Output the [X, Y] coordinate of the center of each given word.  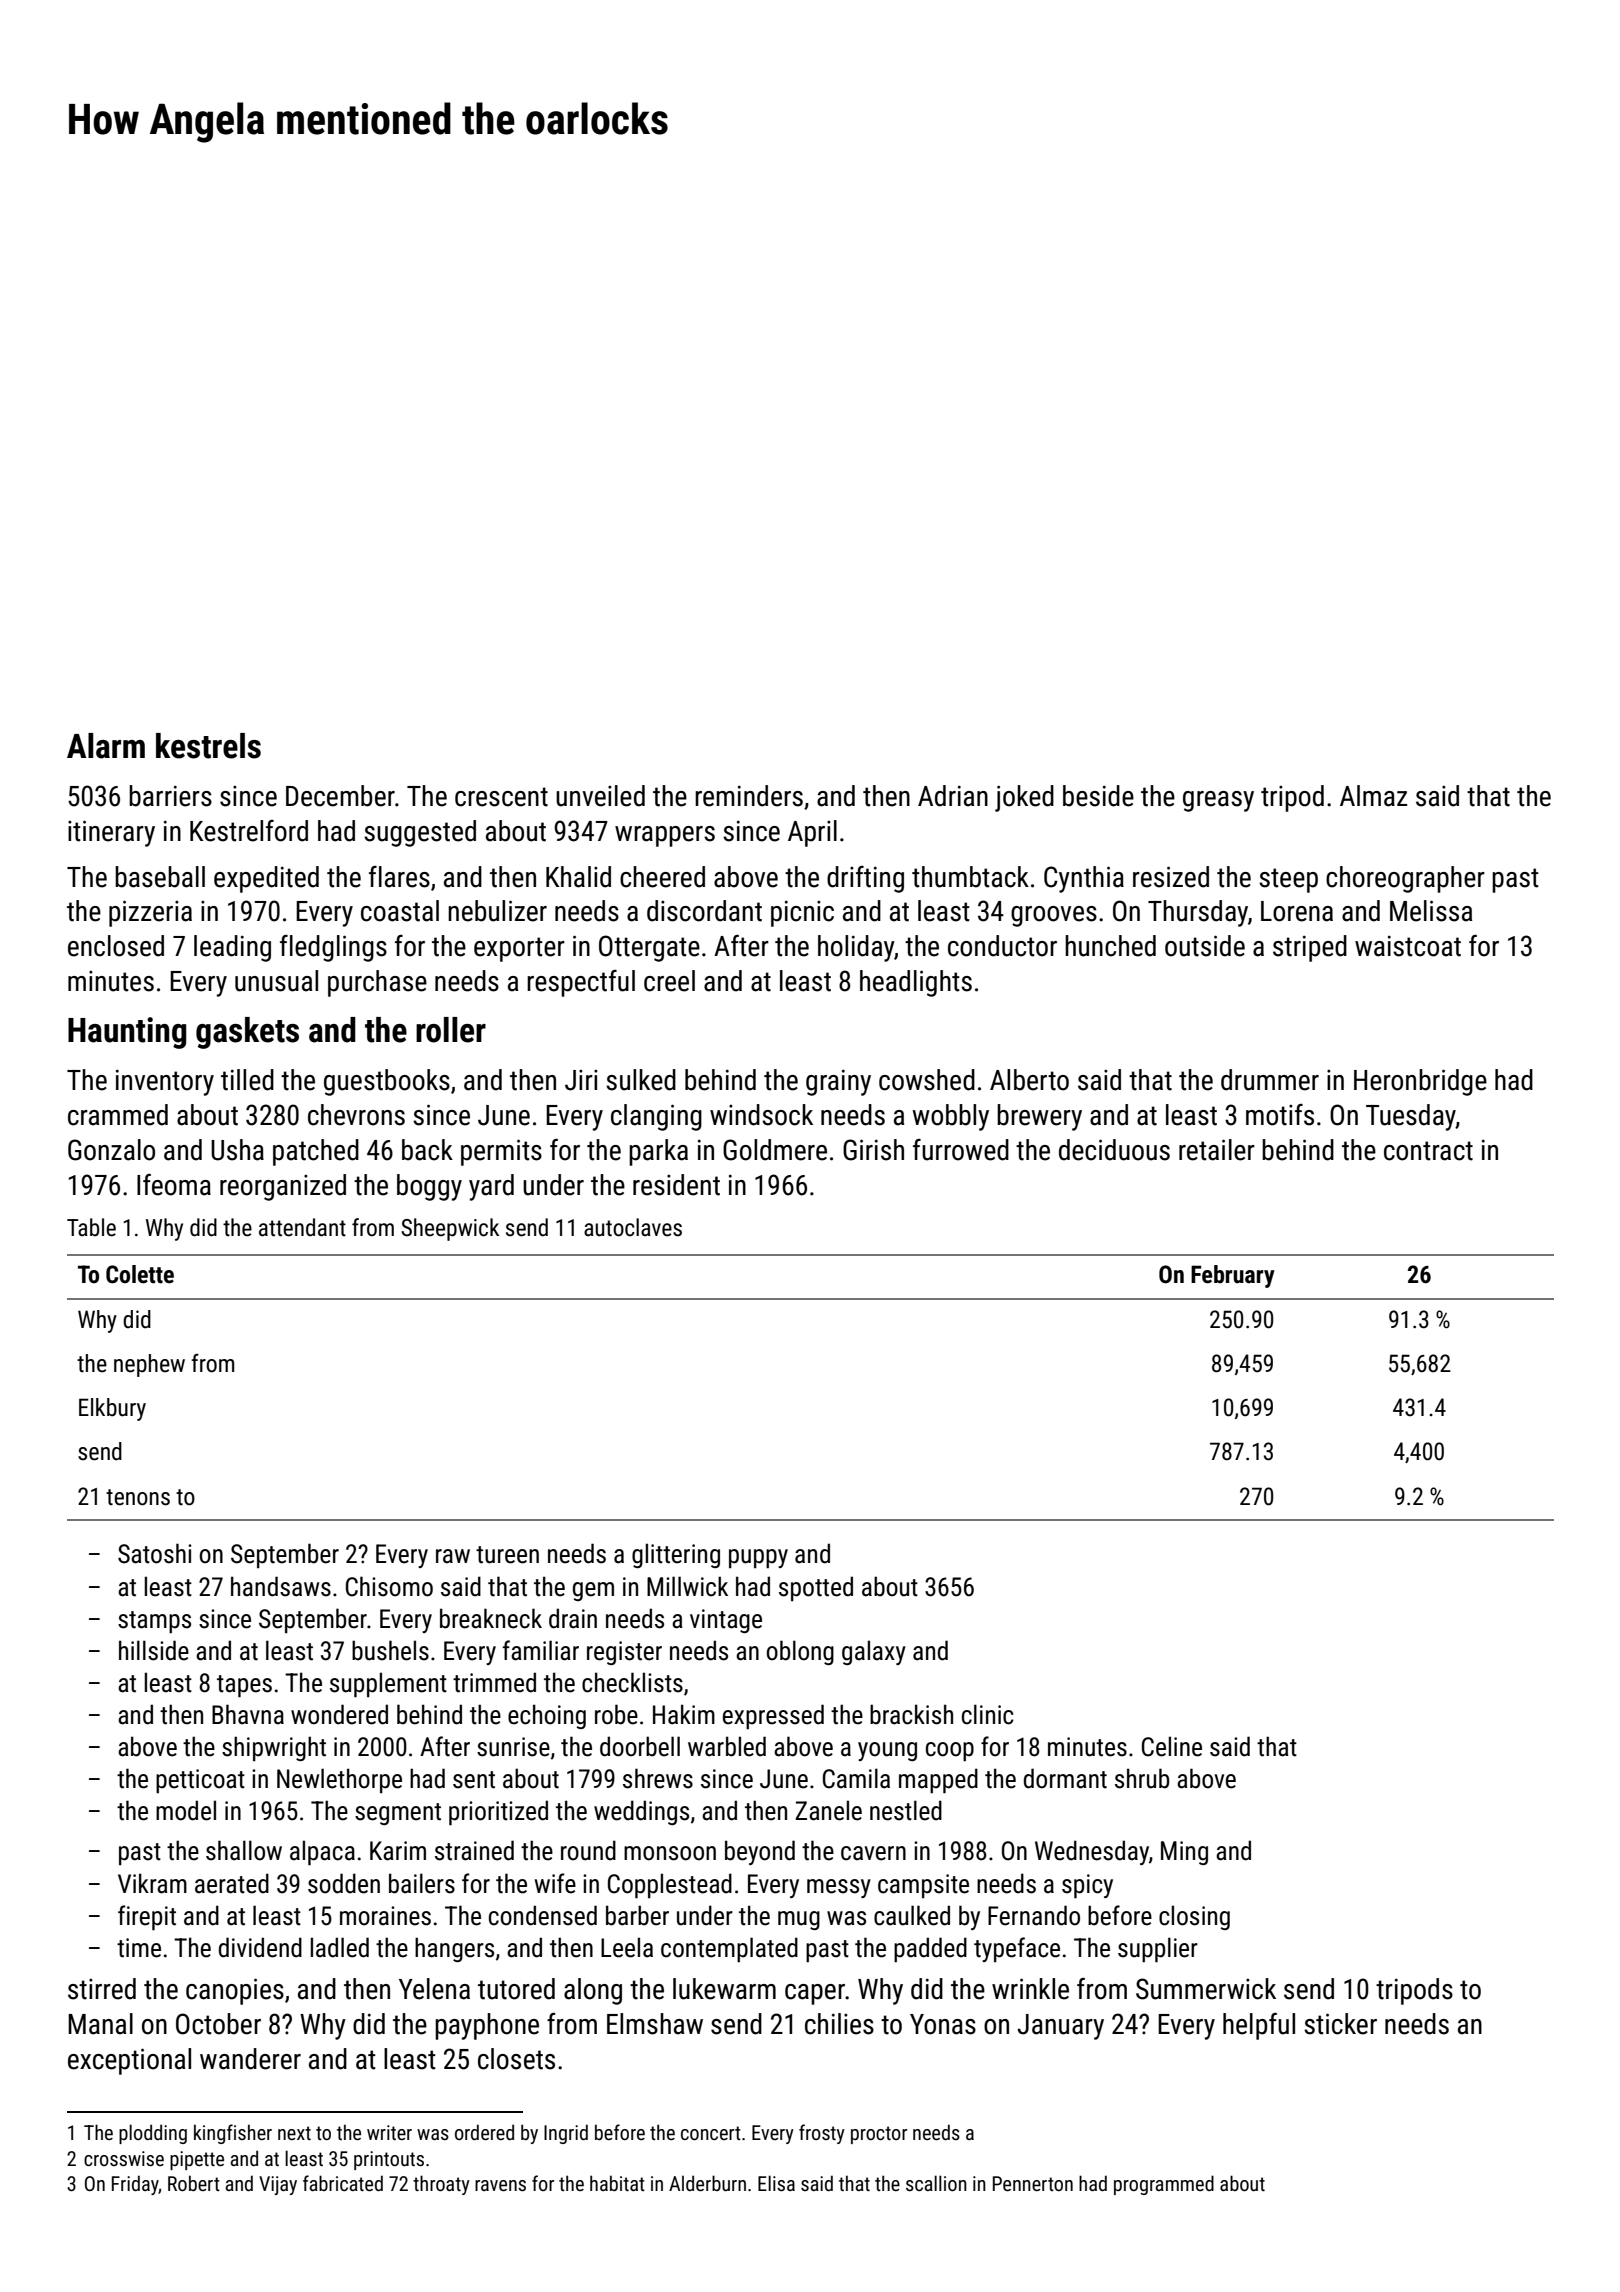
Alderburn [707, 2183]
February [1233, 1276]
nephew [149, 1365]
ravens [500, 2185]
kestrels [208, 746]
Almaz [1373, 796]
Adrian [953, 796]
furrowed [961, 1150]
